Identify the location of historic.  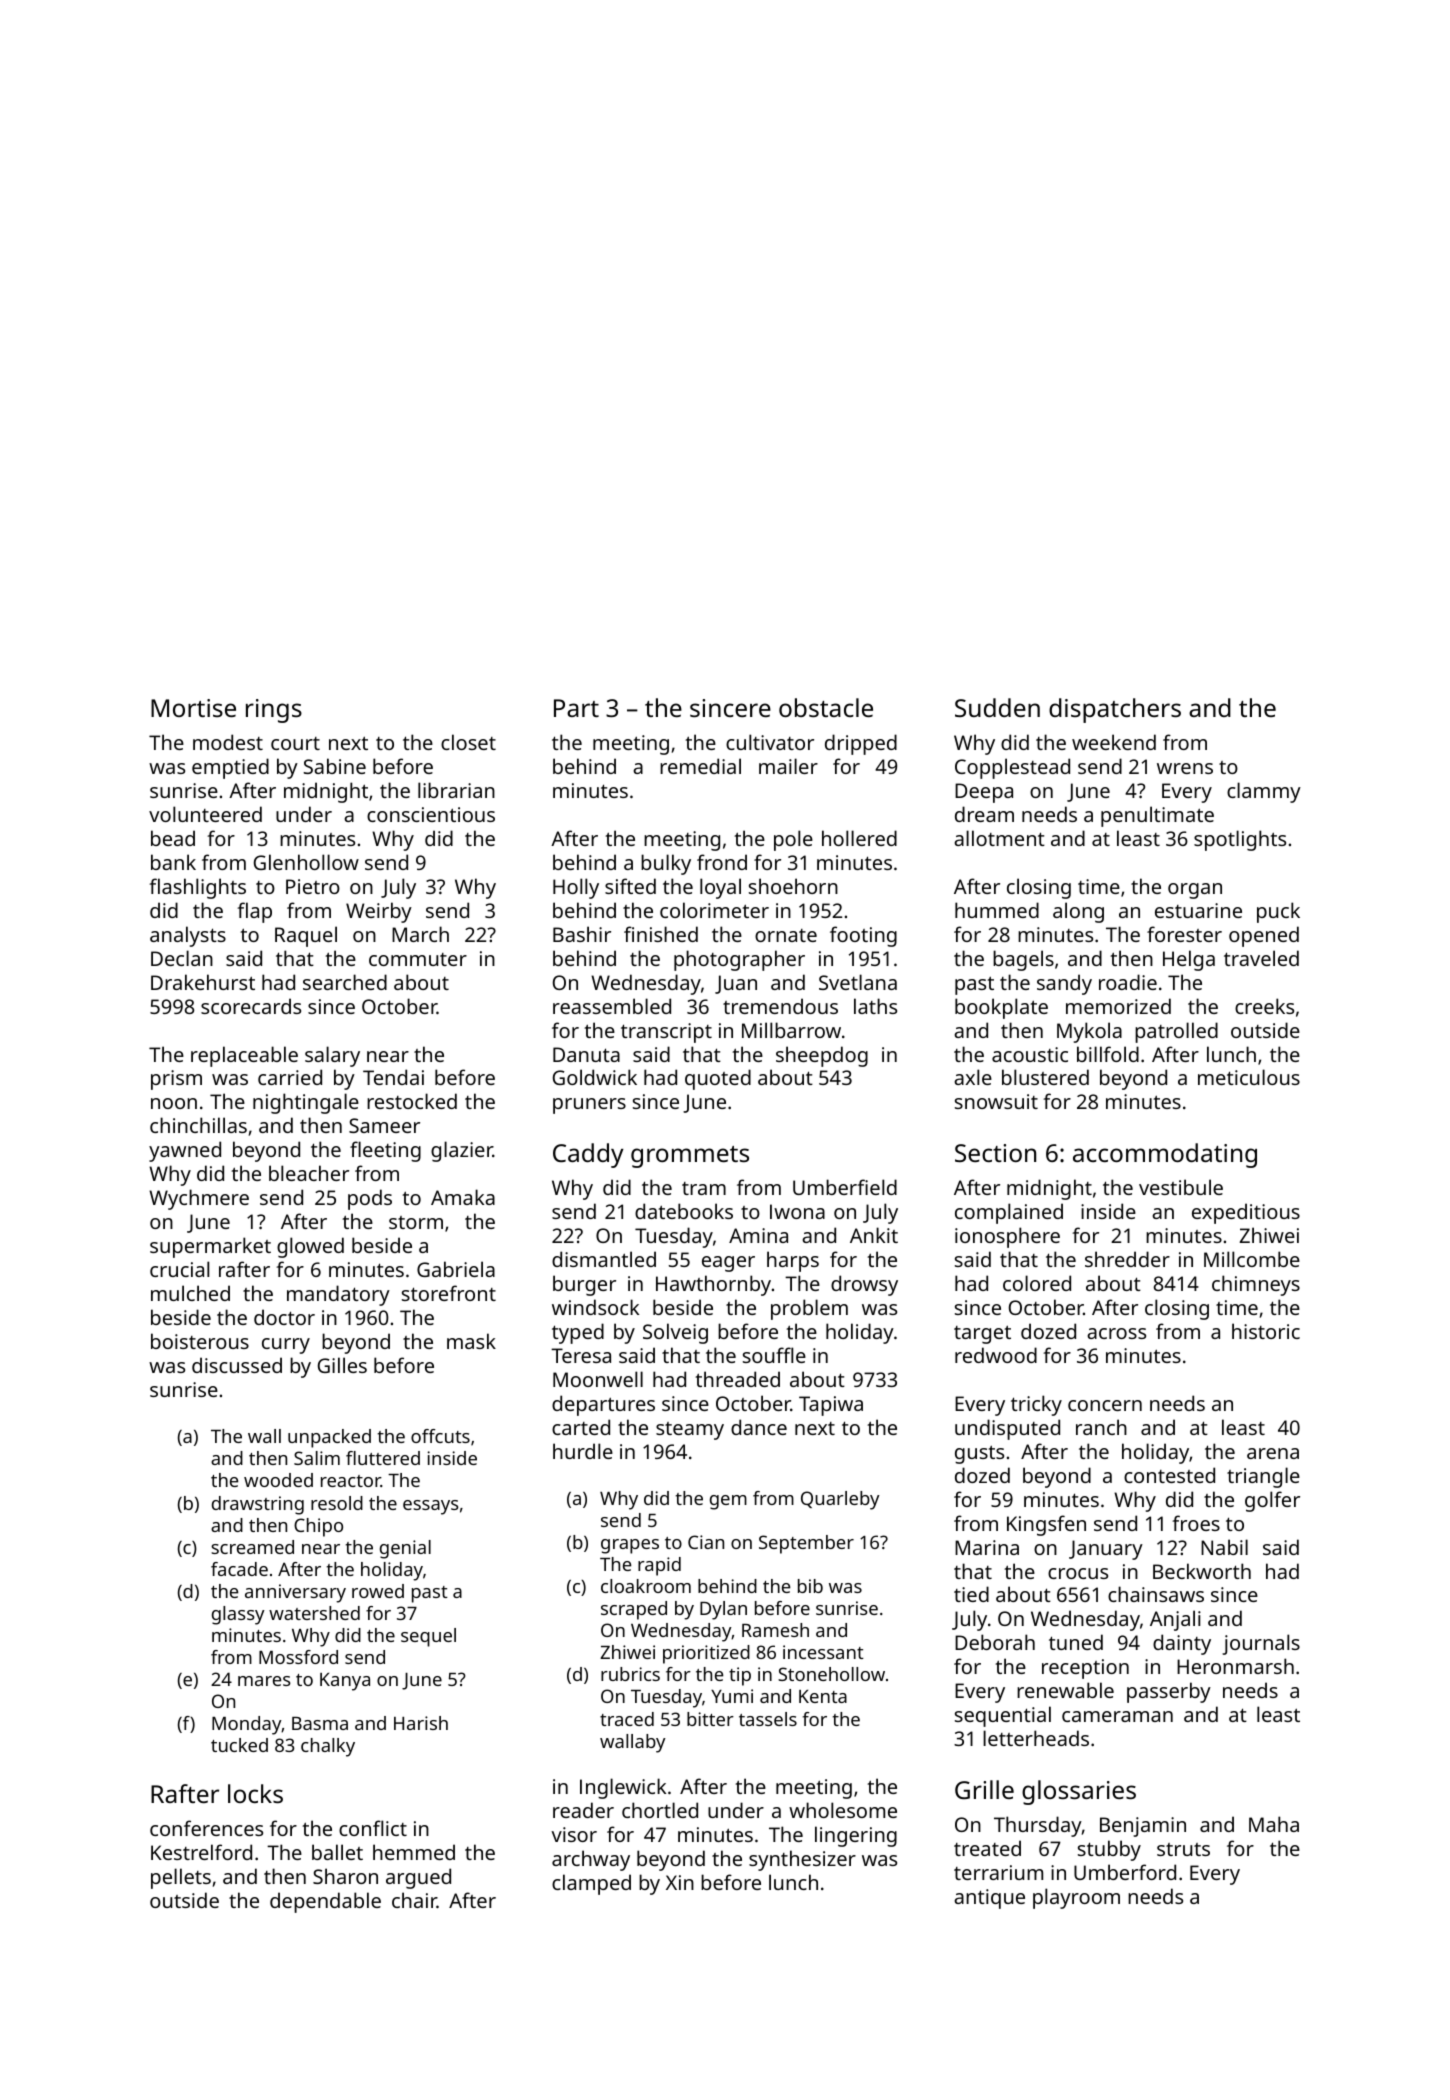
(1266, 1331).
